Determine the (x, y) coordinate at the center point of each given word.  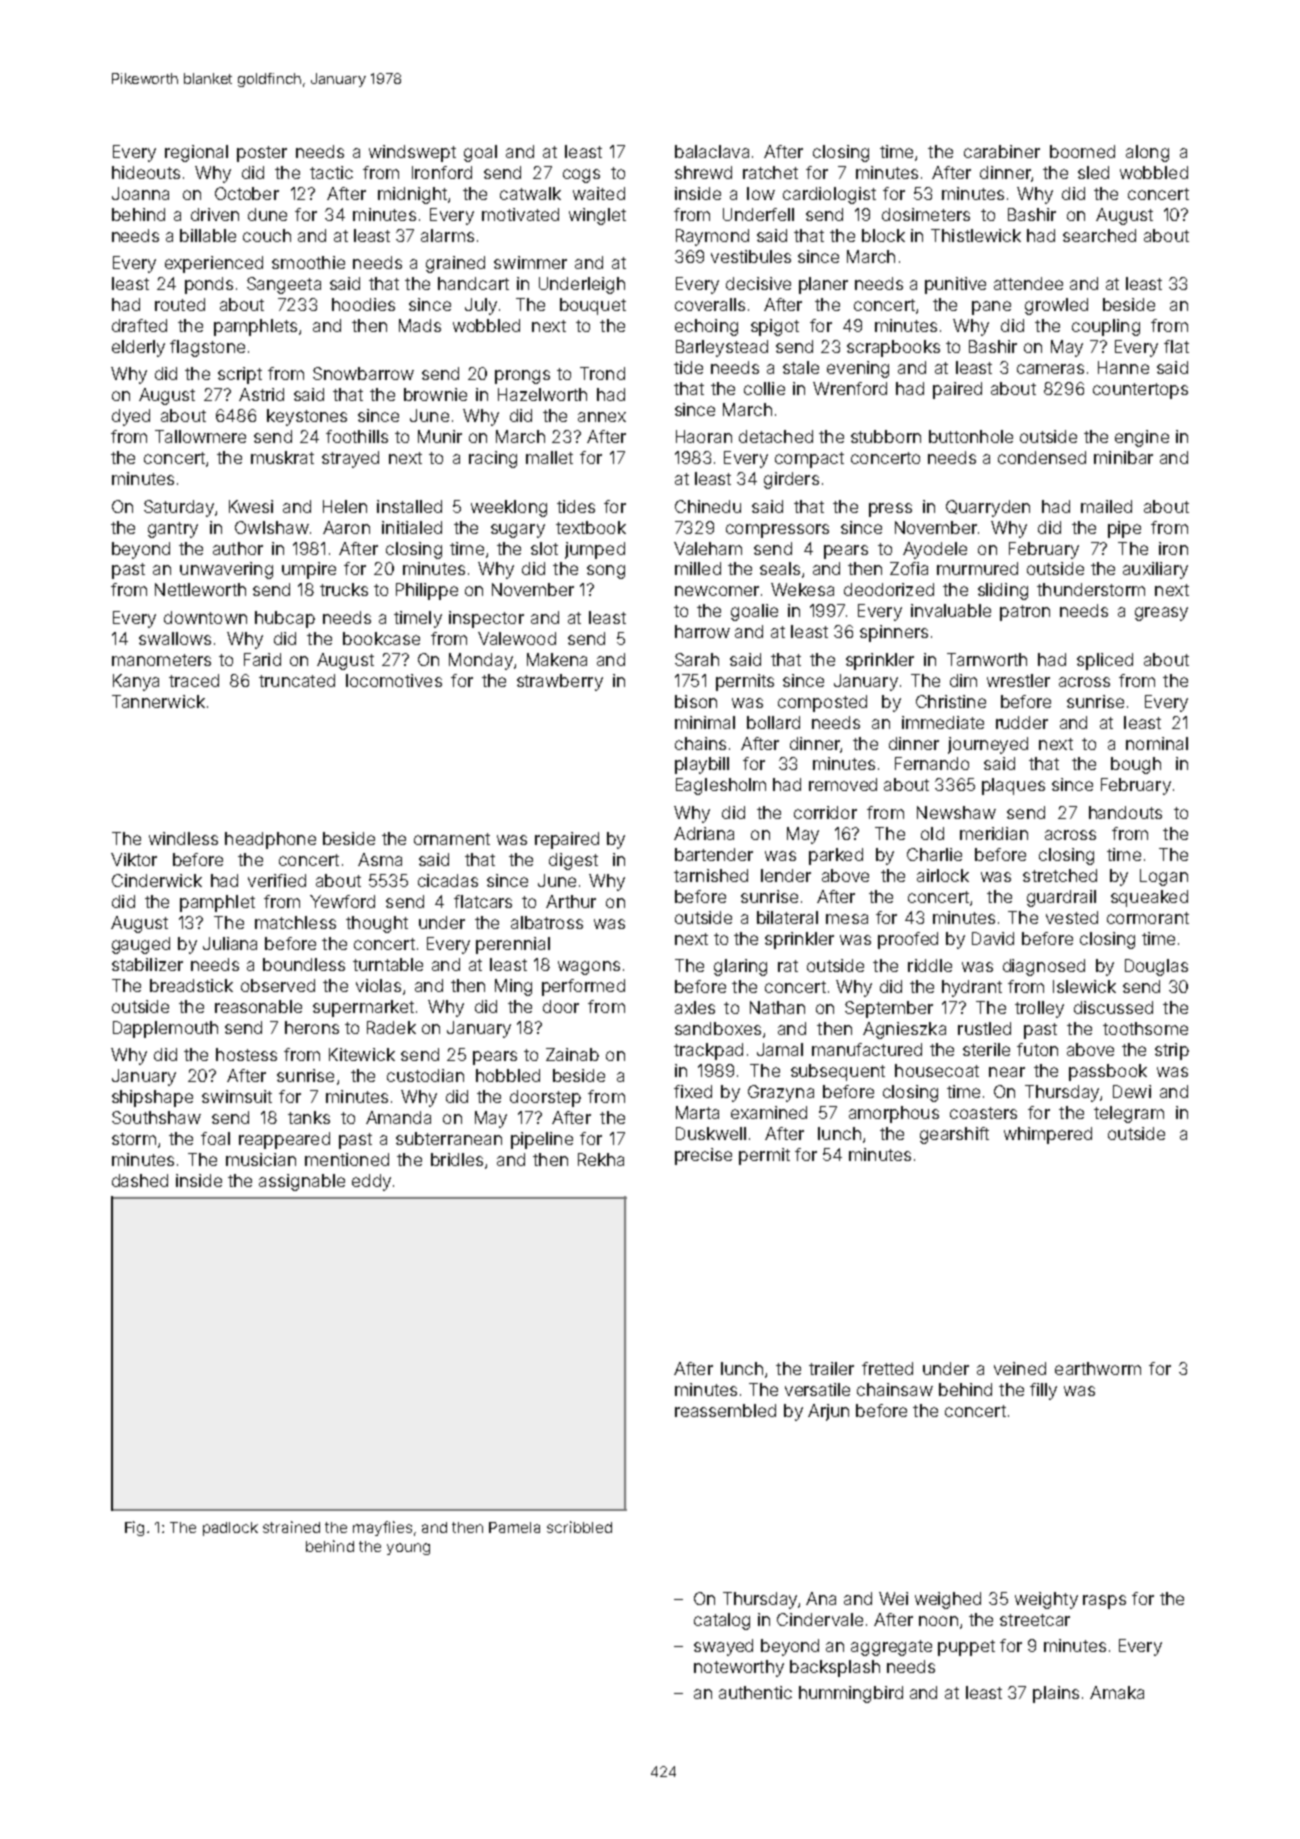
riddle (930, 965)
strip (1172, 1051)
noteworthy (739, 1668)
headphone (270, 840)
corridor (825, 812)
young (408, 1549)
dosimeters (926, 214)
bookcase (381, 638)
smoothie (308, 262)
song (606, 572)
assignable (302, 1182)
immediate (943, 722)
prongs (522, 377)
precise (703, 1156)
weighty (1046, 1600)
